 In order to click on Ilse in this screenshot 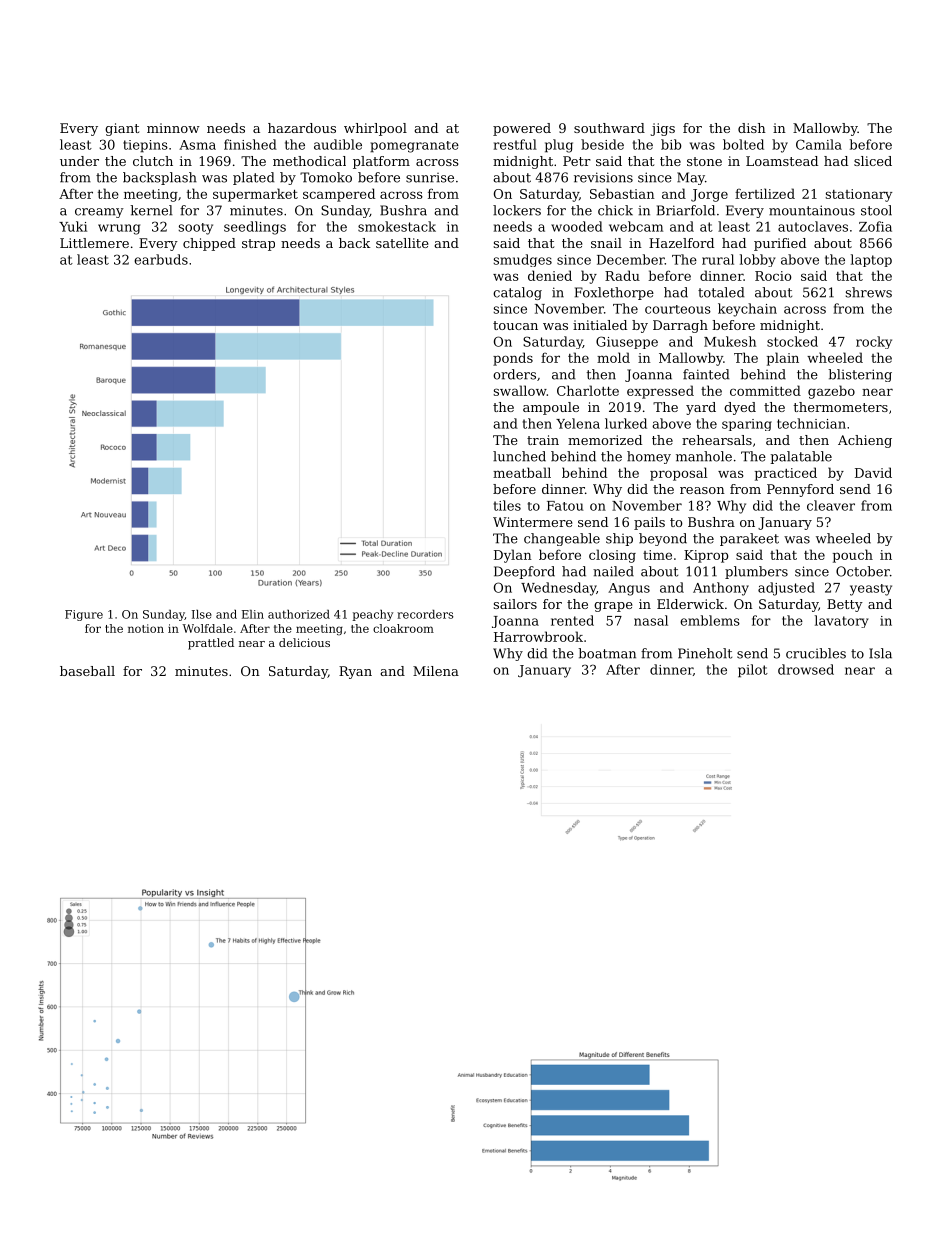, I will do `click(202, 614)`.
